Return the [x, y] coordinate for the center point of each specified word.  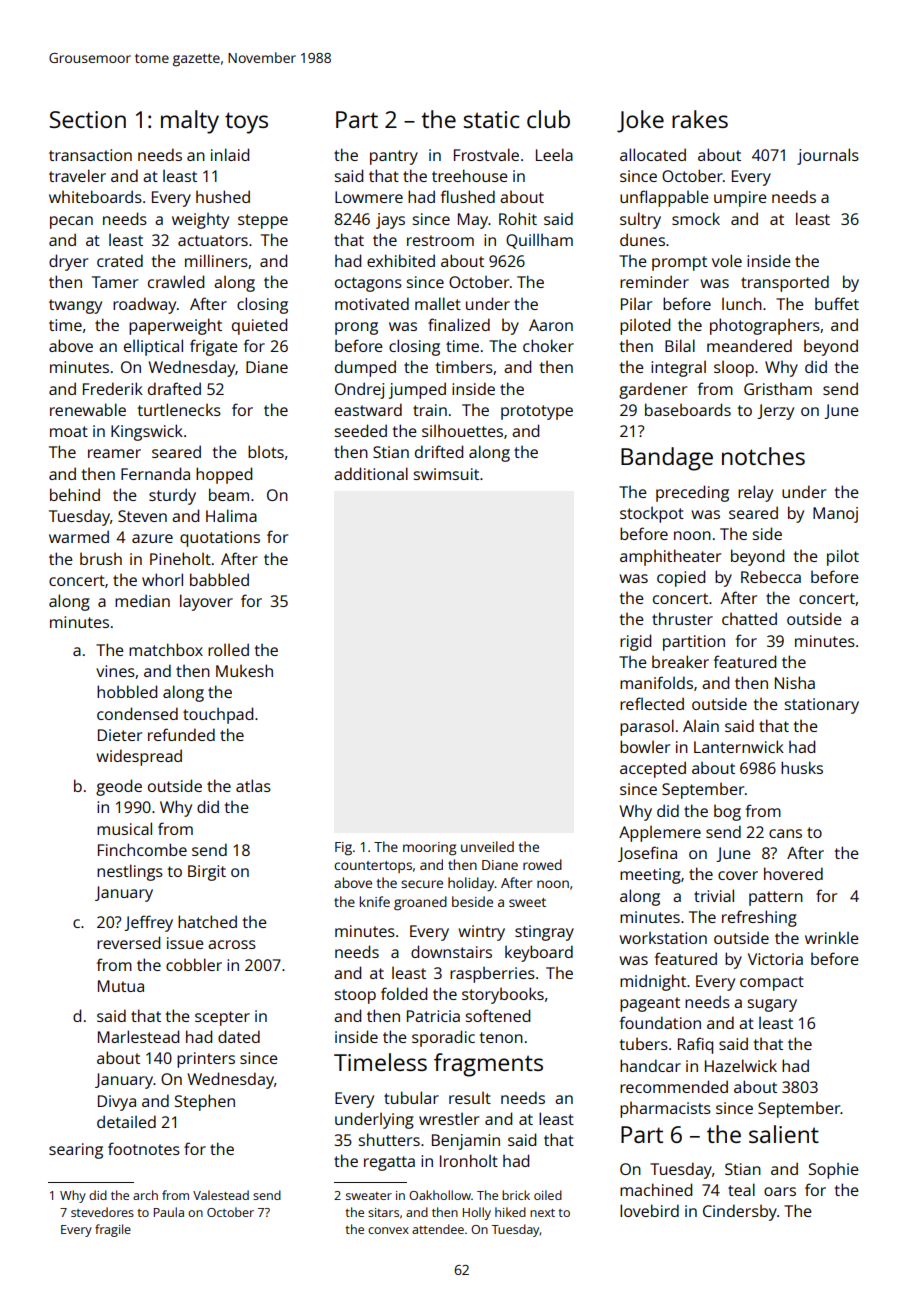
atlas [253, 785]
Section [88, 119]
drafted [174, 388]
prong [356, 328]
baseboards [688, 409]
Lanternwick [739, 746]
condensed [137, 713]
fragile [113, 1230]
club [548, 119]
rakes [700, 119]
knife [375, 901]
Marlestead [138, 1036]
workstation [663, 938]
